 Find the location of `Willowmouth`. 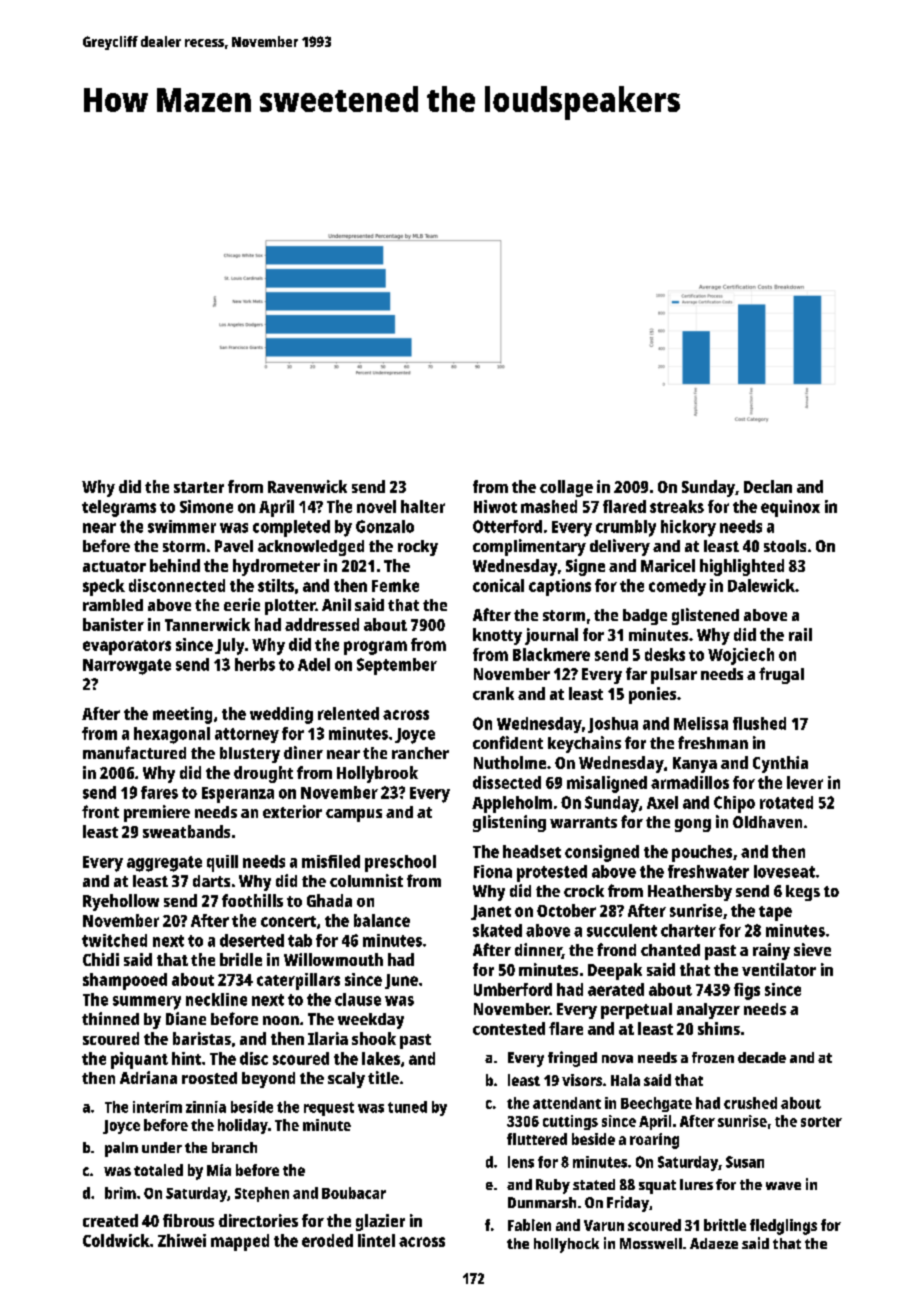

Willowmouth is located at coordinates (333, 959).
